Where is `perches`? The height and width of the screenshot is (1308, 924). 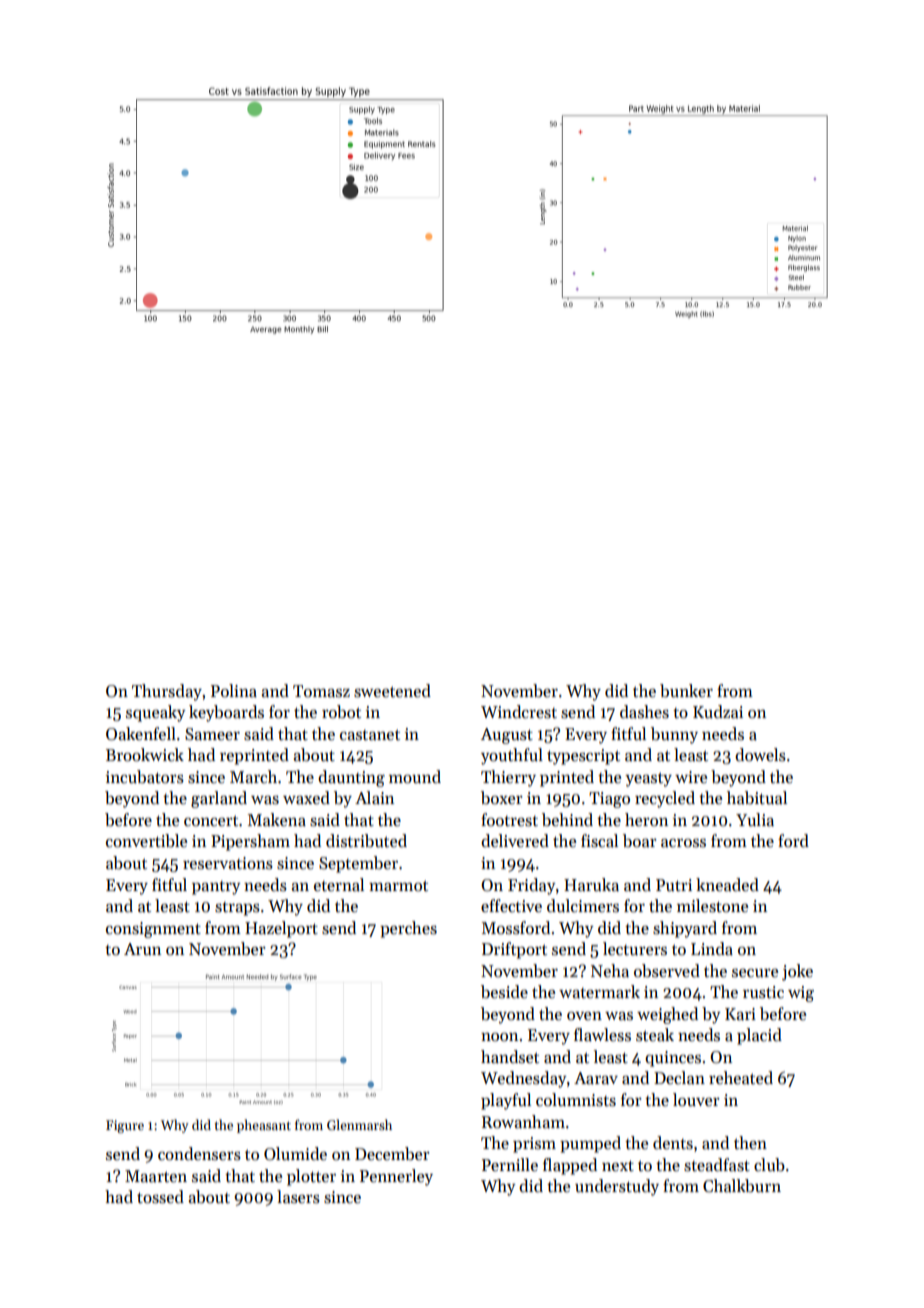 perches is located at coordinates (408, 929).
